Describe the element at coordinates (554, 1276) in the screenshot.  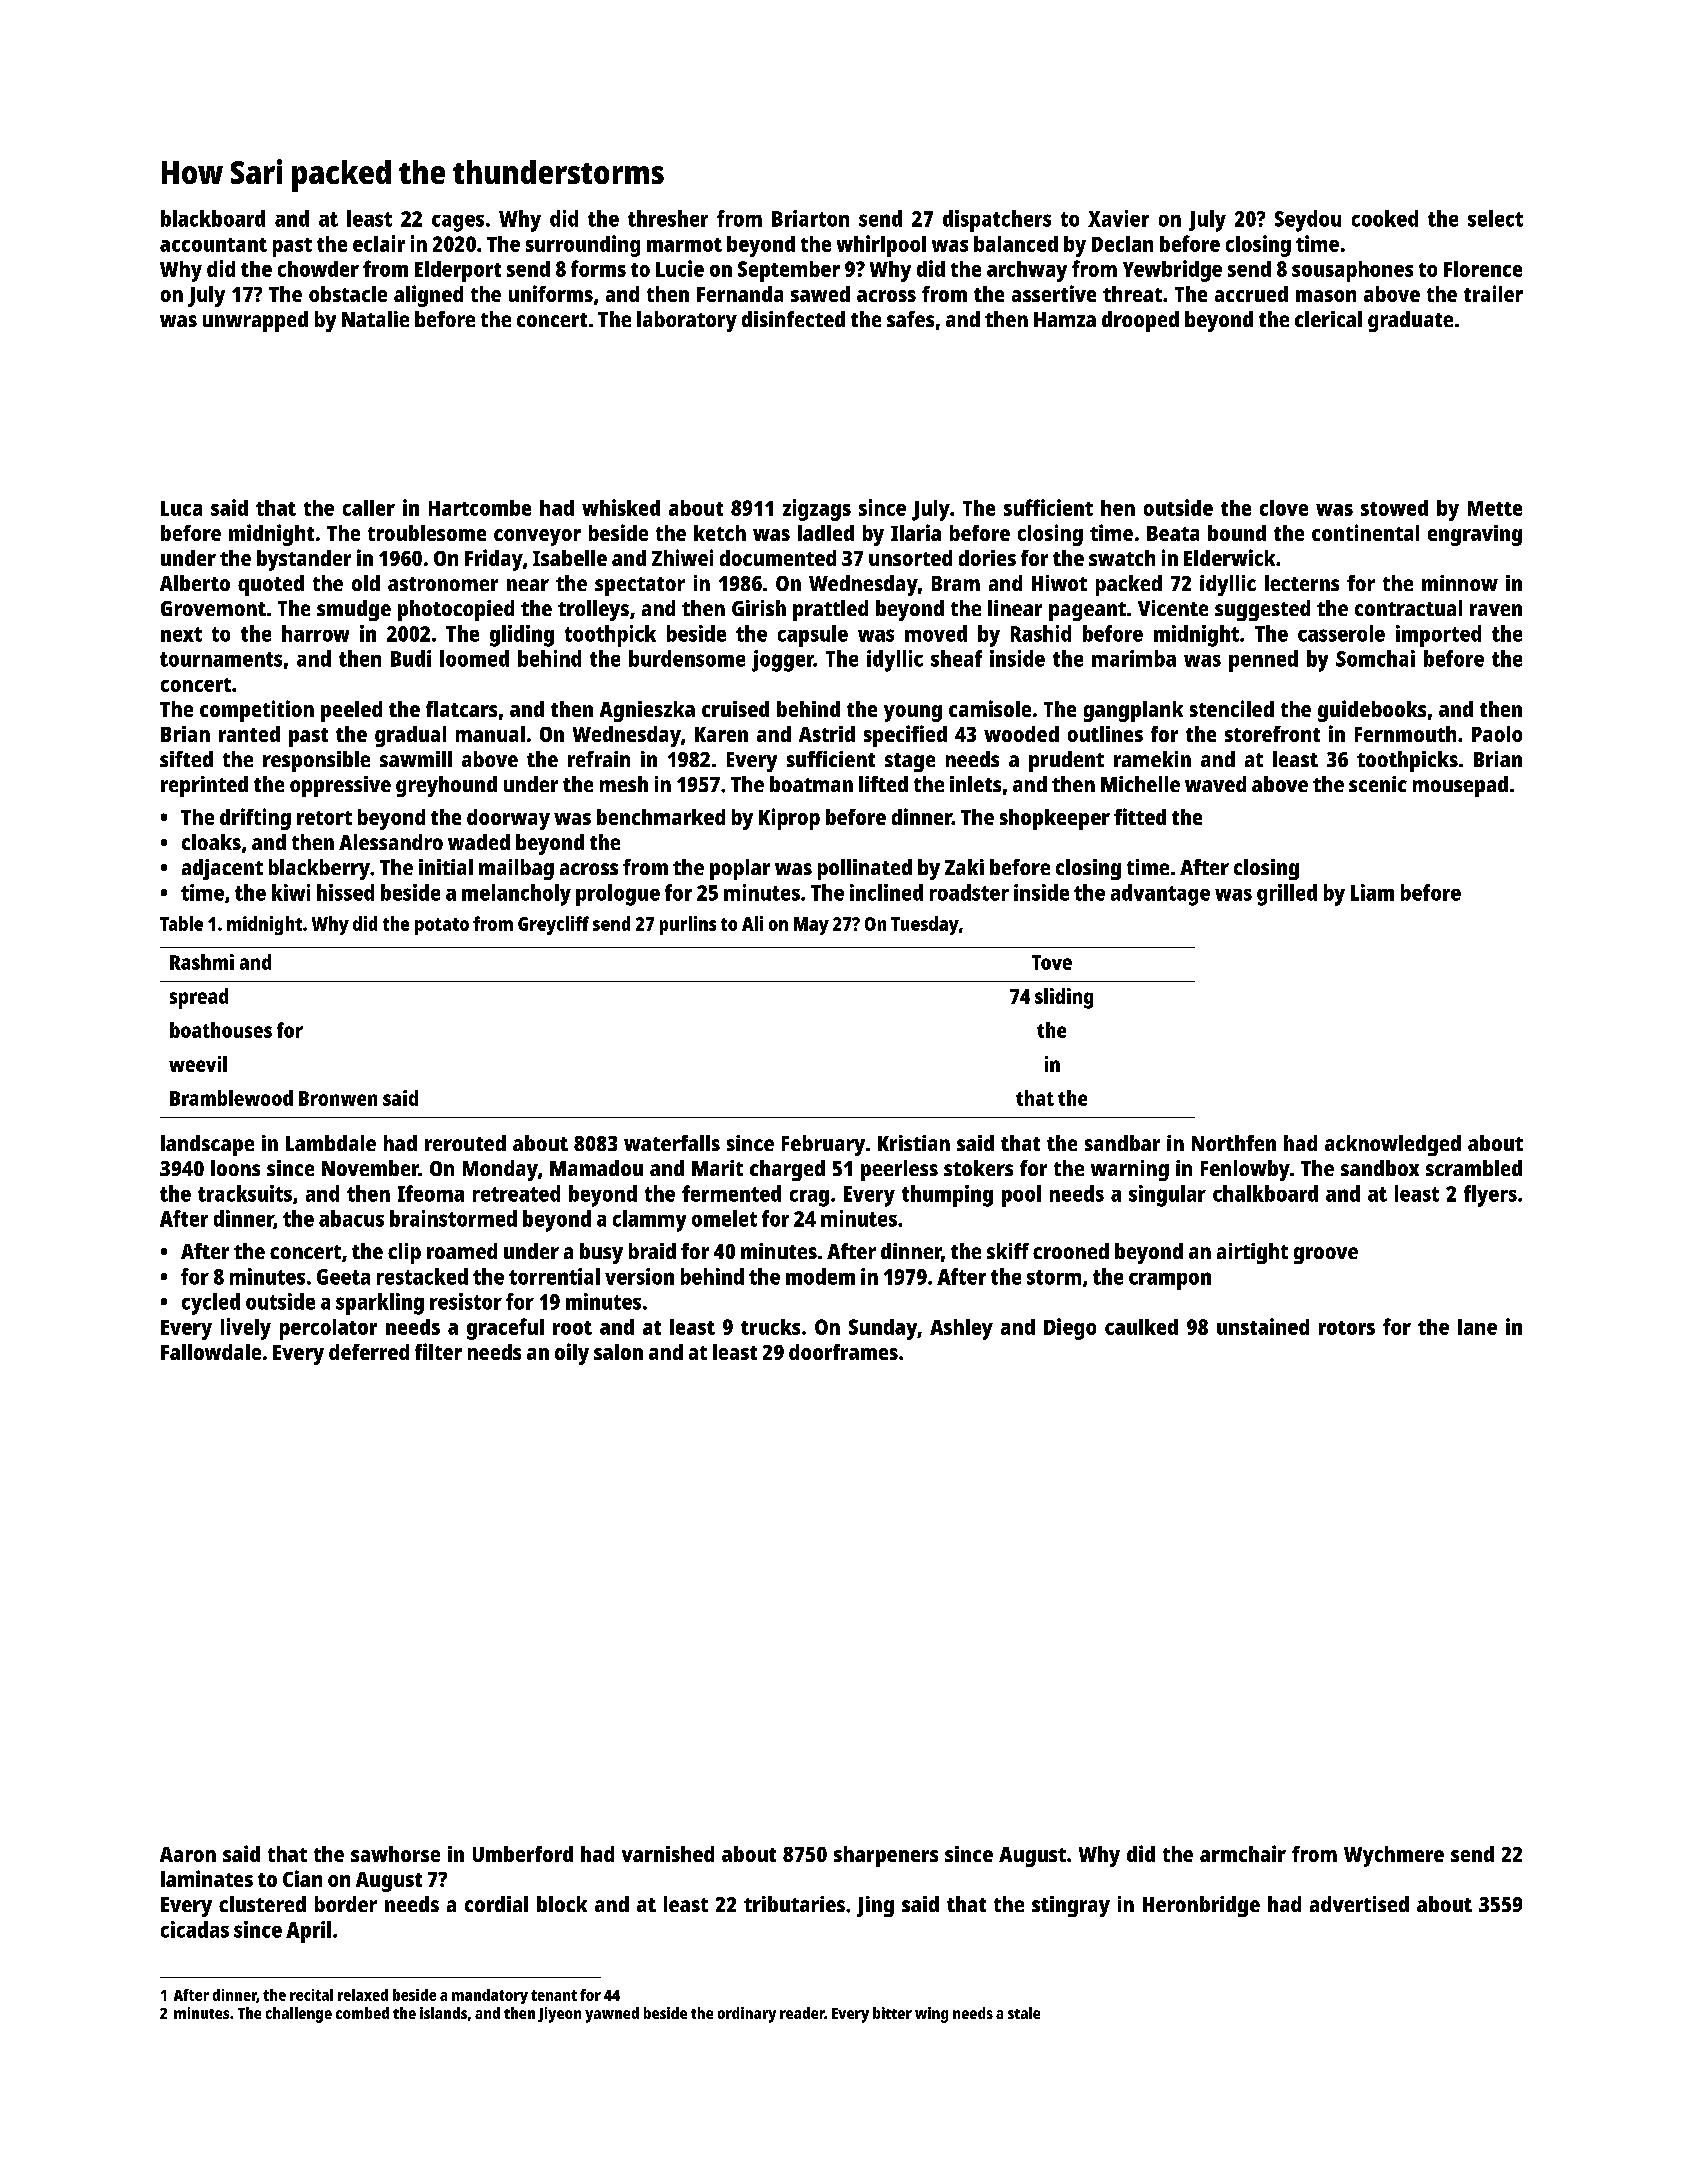
I see `torrential` at that location.
